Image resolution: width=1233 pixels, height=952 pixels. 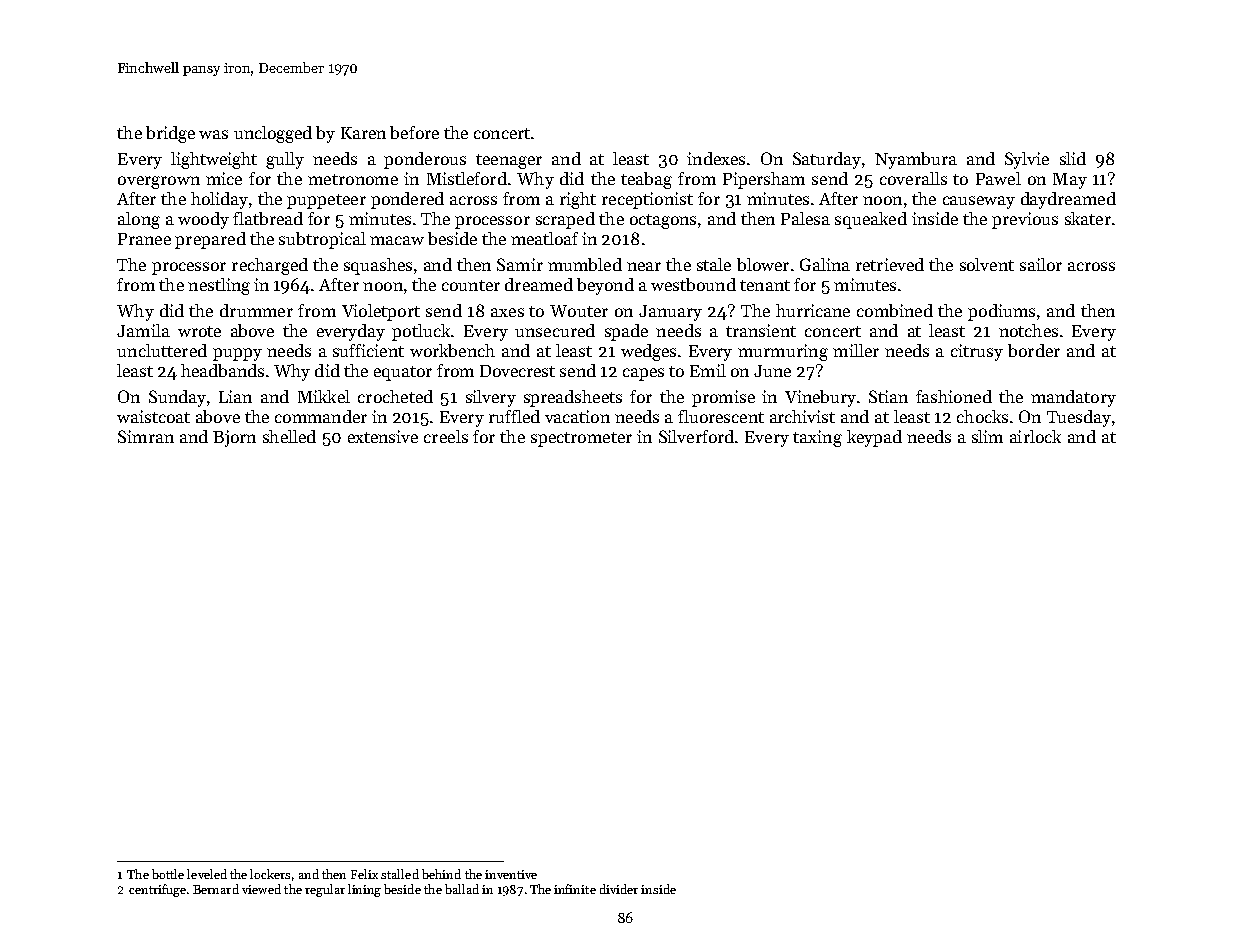 What do you see at coordinates (1070, 181) in the screenshot?
I see `May` at bounding box center [1070, 181].
